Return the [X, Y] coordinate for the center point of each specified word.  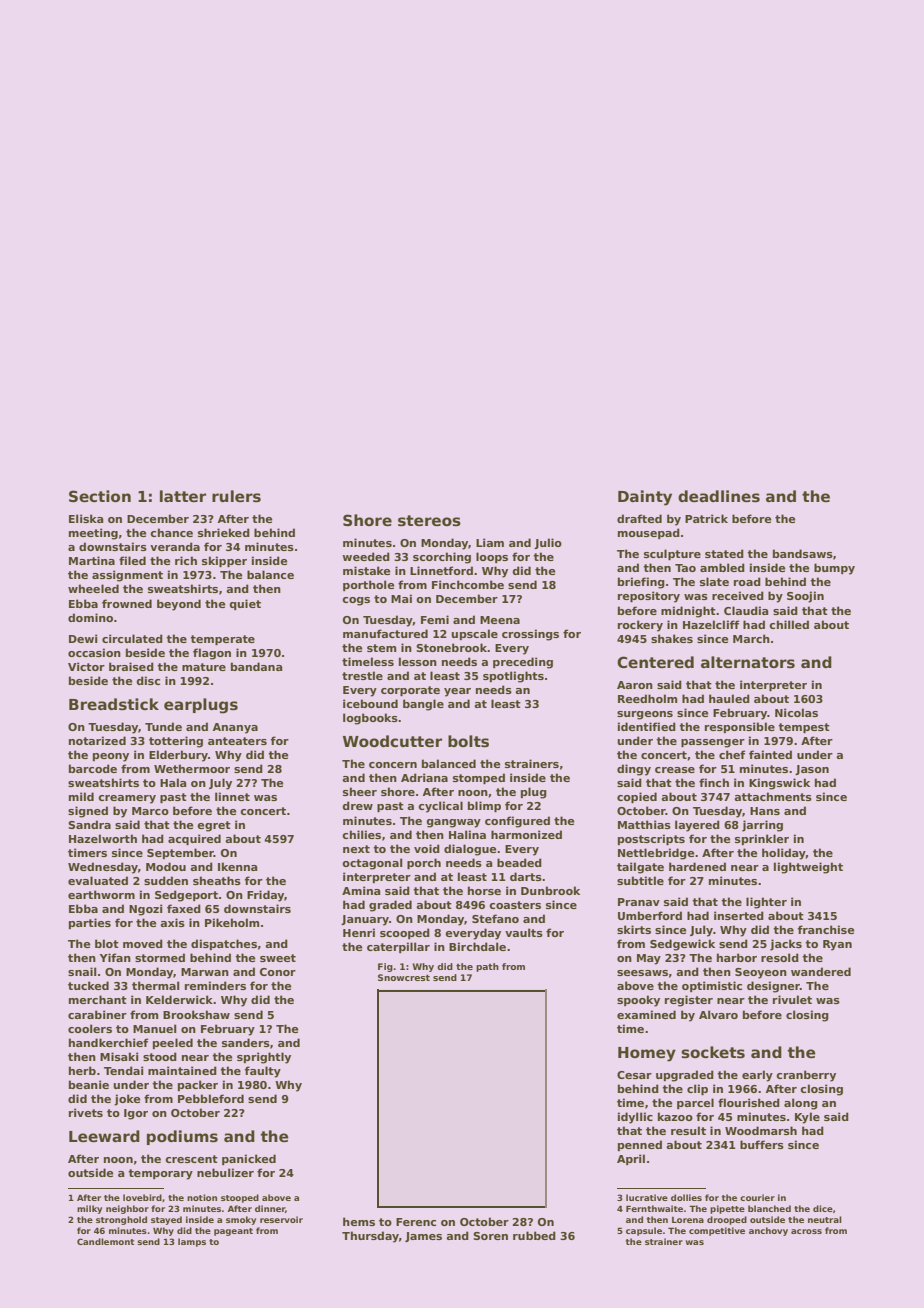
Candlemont [105, 1241]
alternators [748, 662]
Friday [265, 896]
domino [90, 617]
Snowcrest [404, 977]
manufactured [385, 633]
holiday [784, 854]
